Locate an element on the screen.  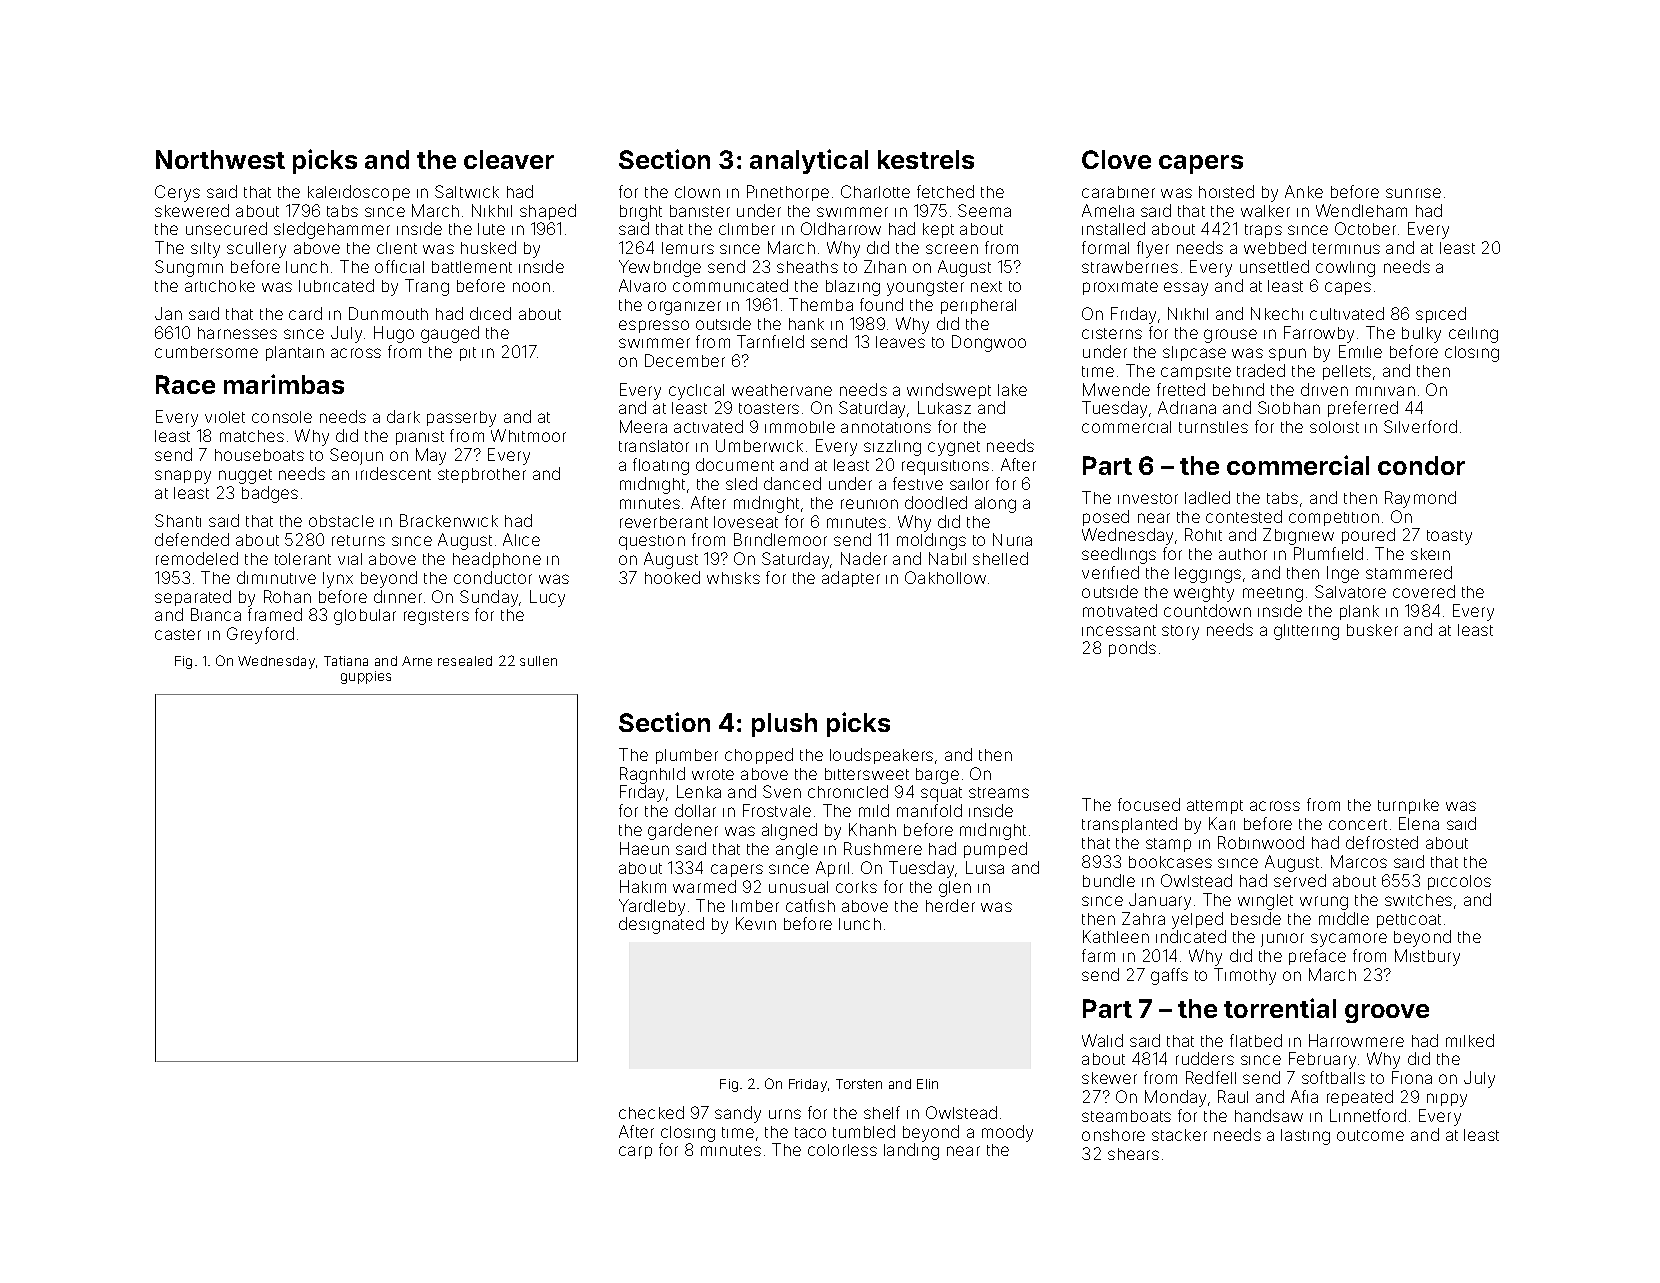
checked is located at coordinates (651, 1112).
